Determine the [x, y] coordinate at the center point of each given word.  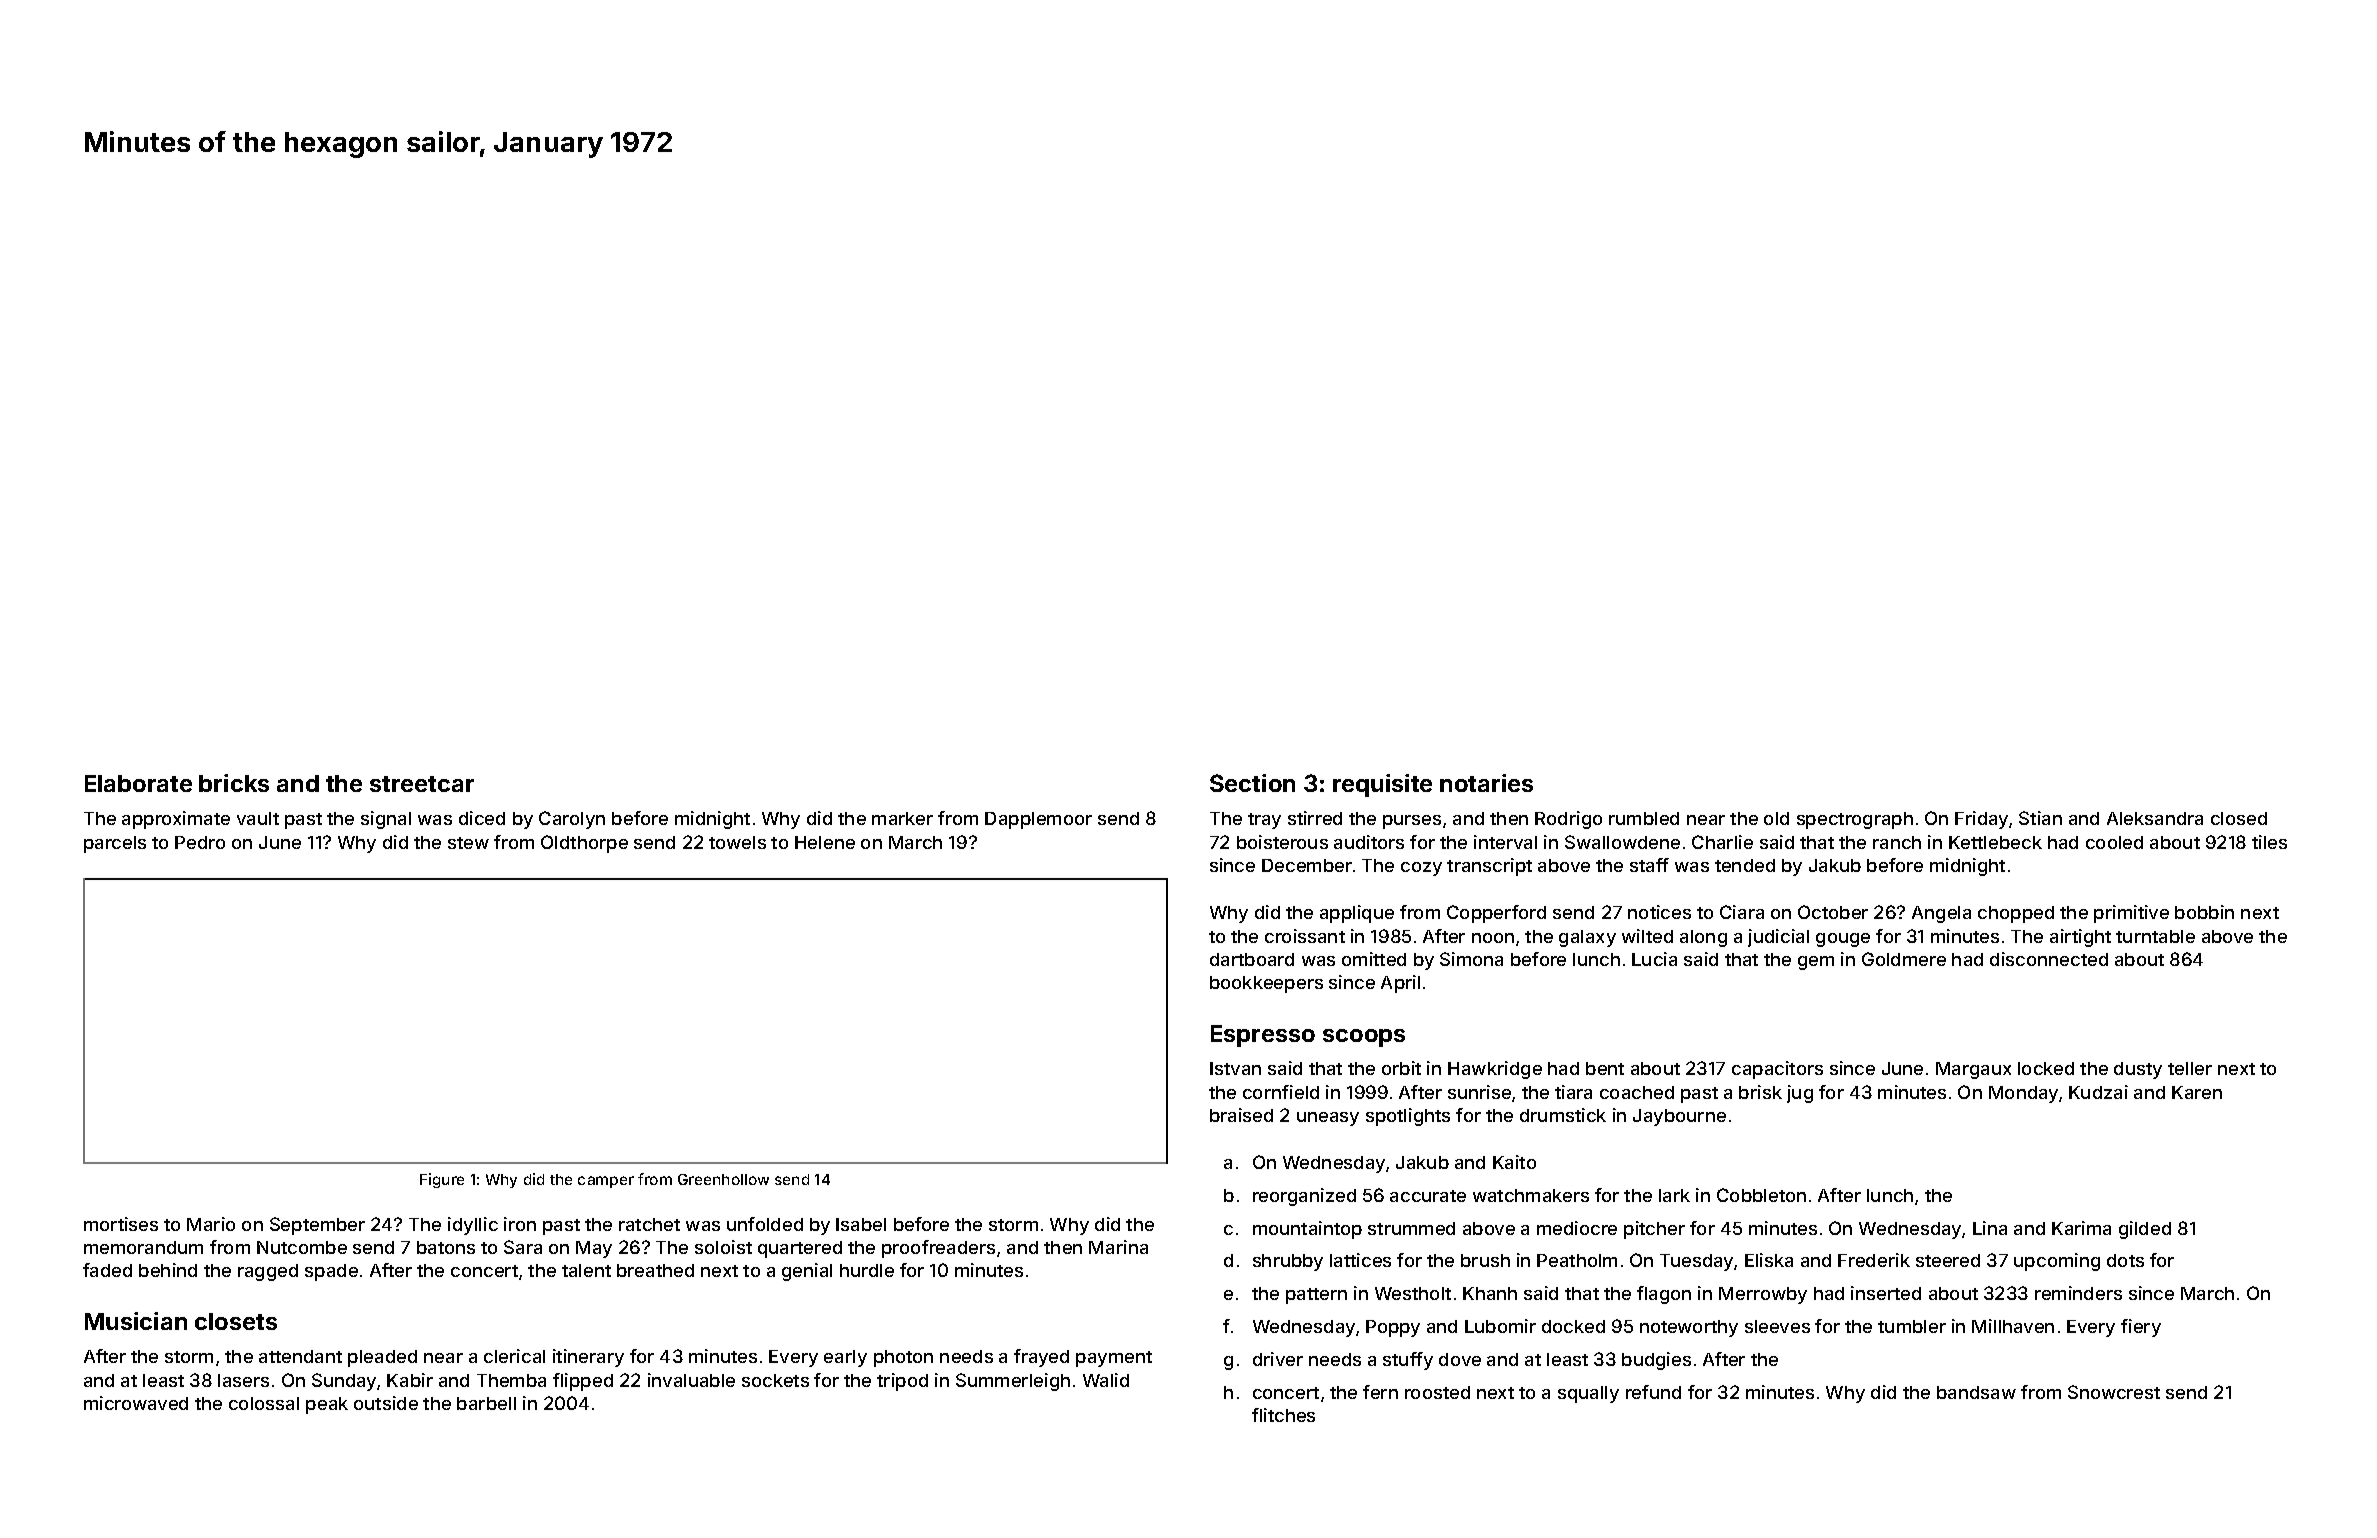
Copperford [1496, 914]
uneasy [1328, 1119]
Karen [2197, 1092]
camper [606, 1182]
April [1400, 984]
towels [737, 842]
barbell [486, 1403]
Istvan [1235, 1068]
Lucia [1654, 959]
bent [1605, 1068]
